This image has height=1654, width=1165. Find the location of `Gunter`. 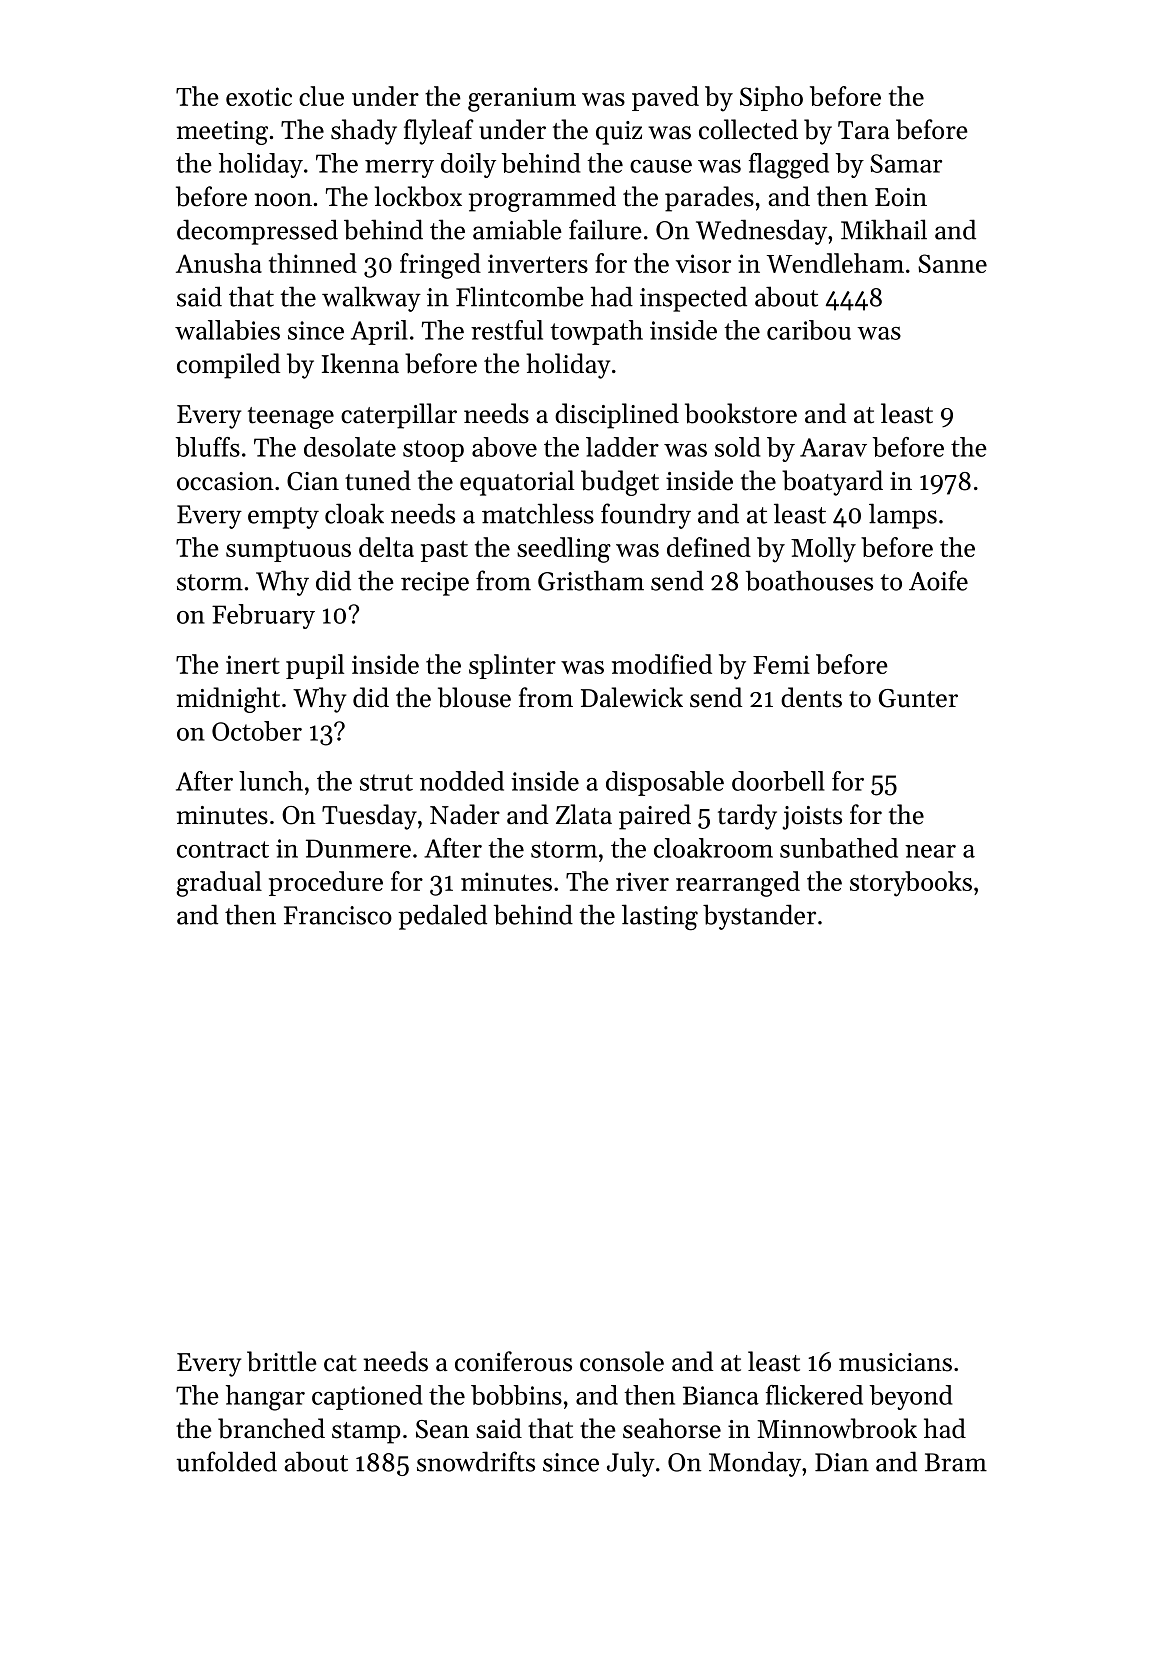

Gunter is located at coordinates (918, 698).
